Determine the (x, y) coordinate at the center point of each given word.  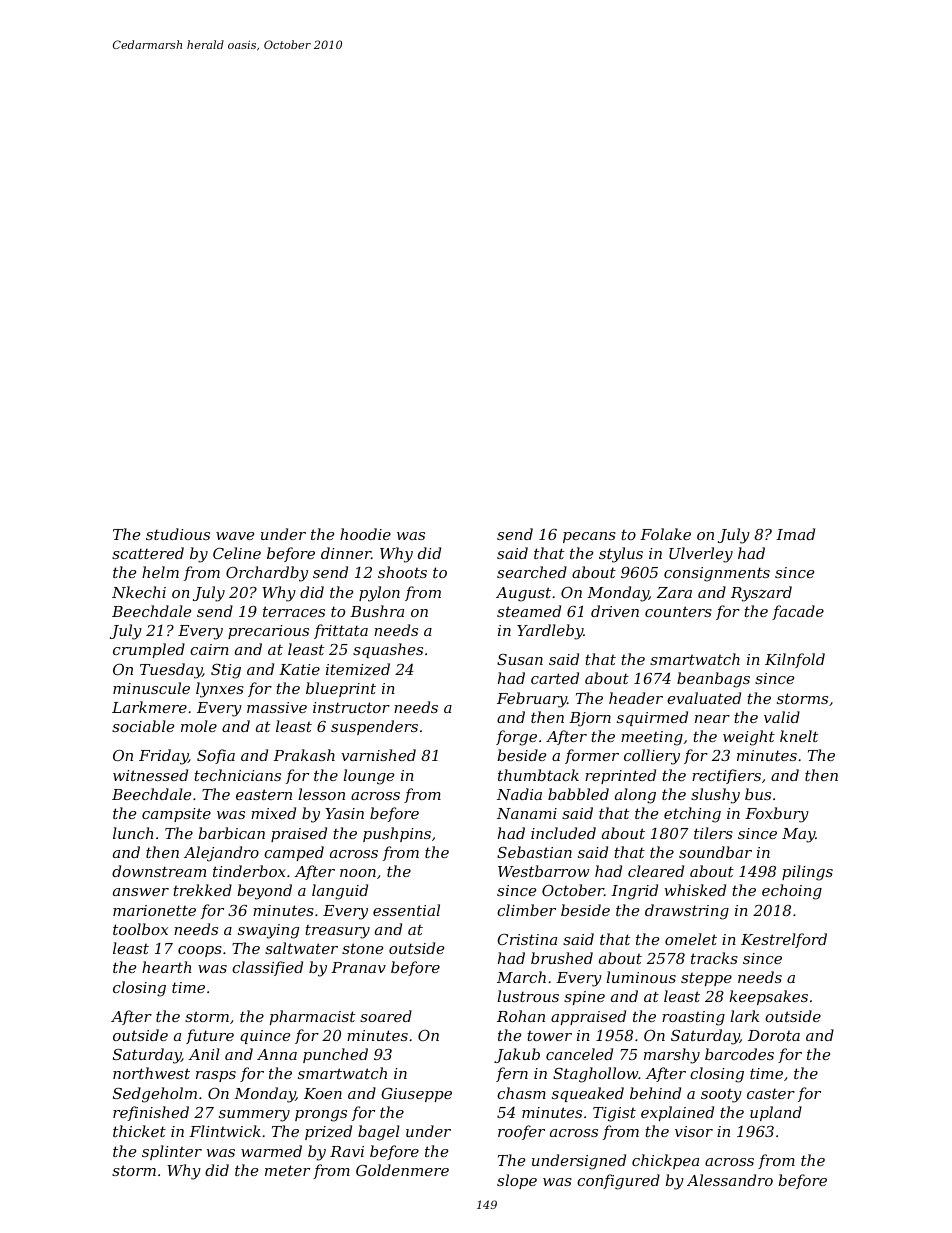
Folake (665, 534)
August (523, 594)
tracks (714, 958)
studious (178, 534)
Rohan (521, 1016)
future (210, 1036)
